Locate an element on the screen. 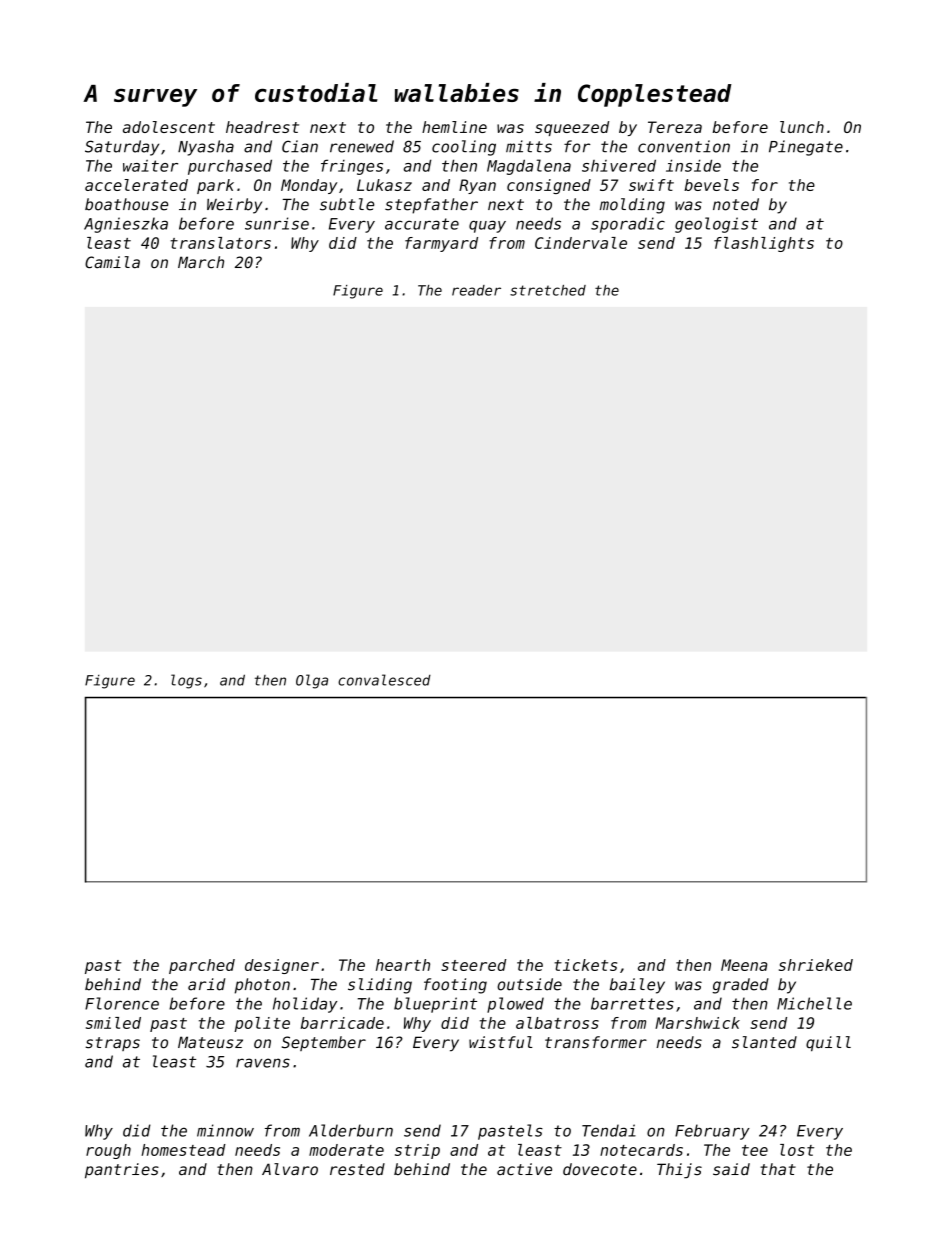  March is located at coordinates (201, 262).
